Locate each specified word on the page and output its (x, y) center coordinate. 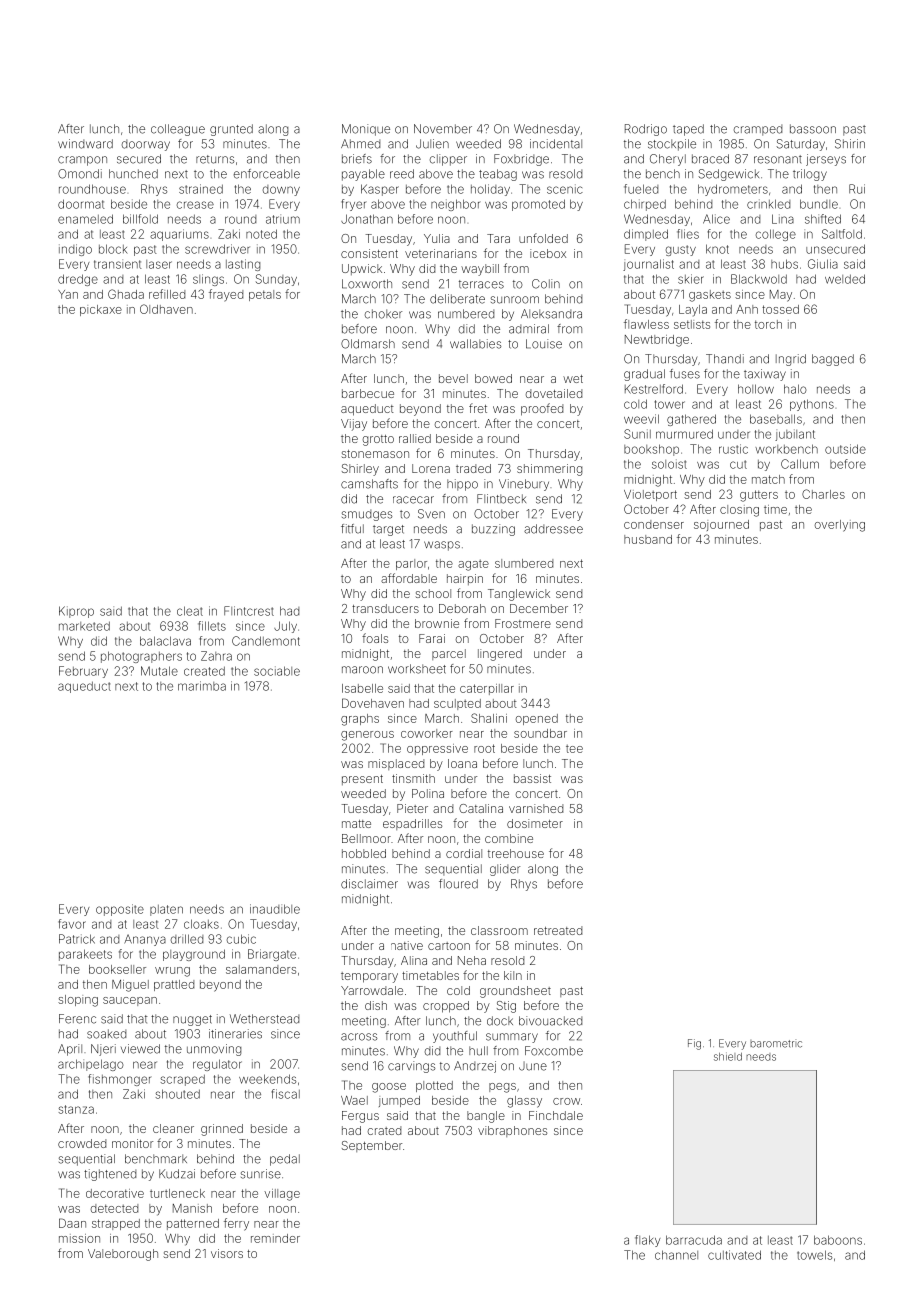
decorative (115, 1193)
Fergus (360, 1117)
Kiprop (76, 612)
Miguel (130, 986)
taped (688, 130)
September (372, 1146)
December (539, 608)
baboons (838, 1240)
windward (85, 144)
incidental (556, 144)
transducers (385, 608)
